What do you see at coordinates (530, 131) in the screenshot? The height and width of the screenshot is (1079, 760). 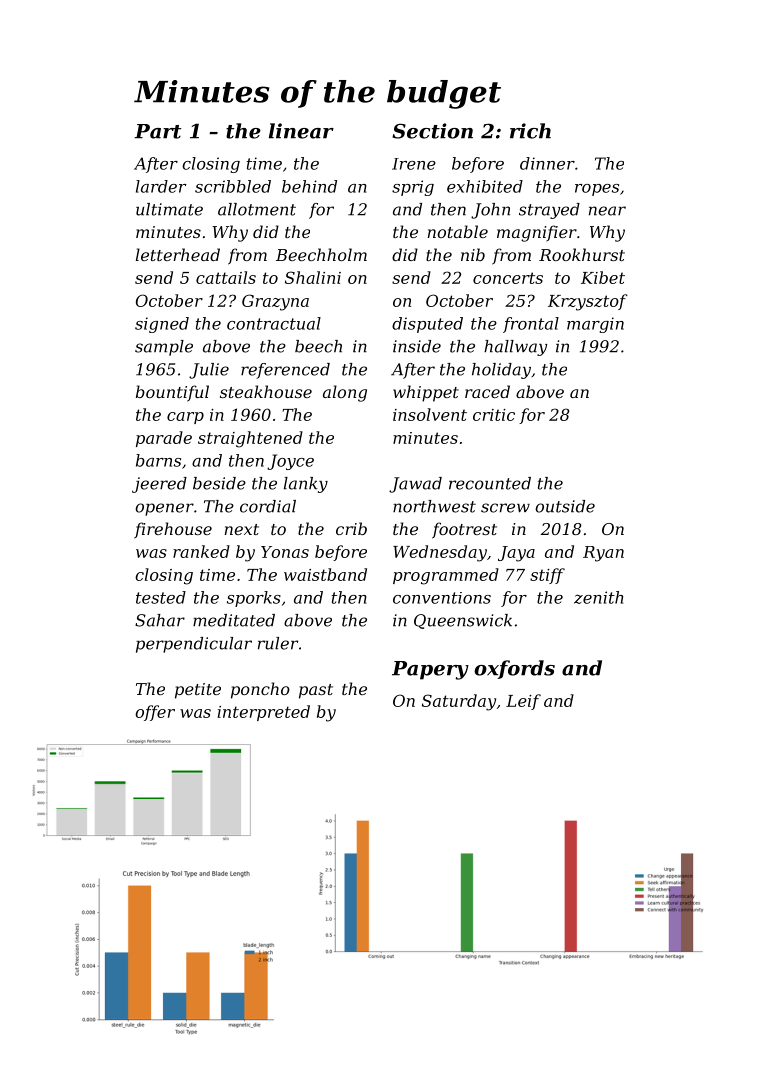 I see `rich` at bounding box center [530, 131].
